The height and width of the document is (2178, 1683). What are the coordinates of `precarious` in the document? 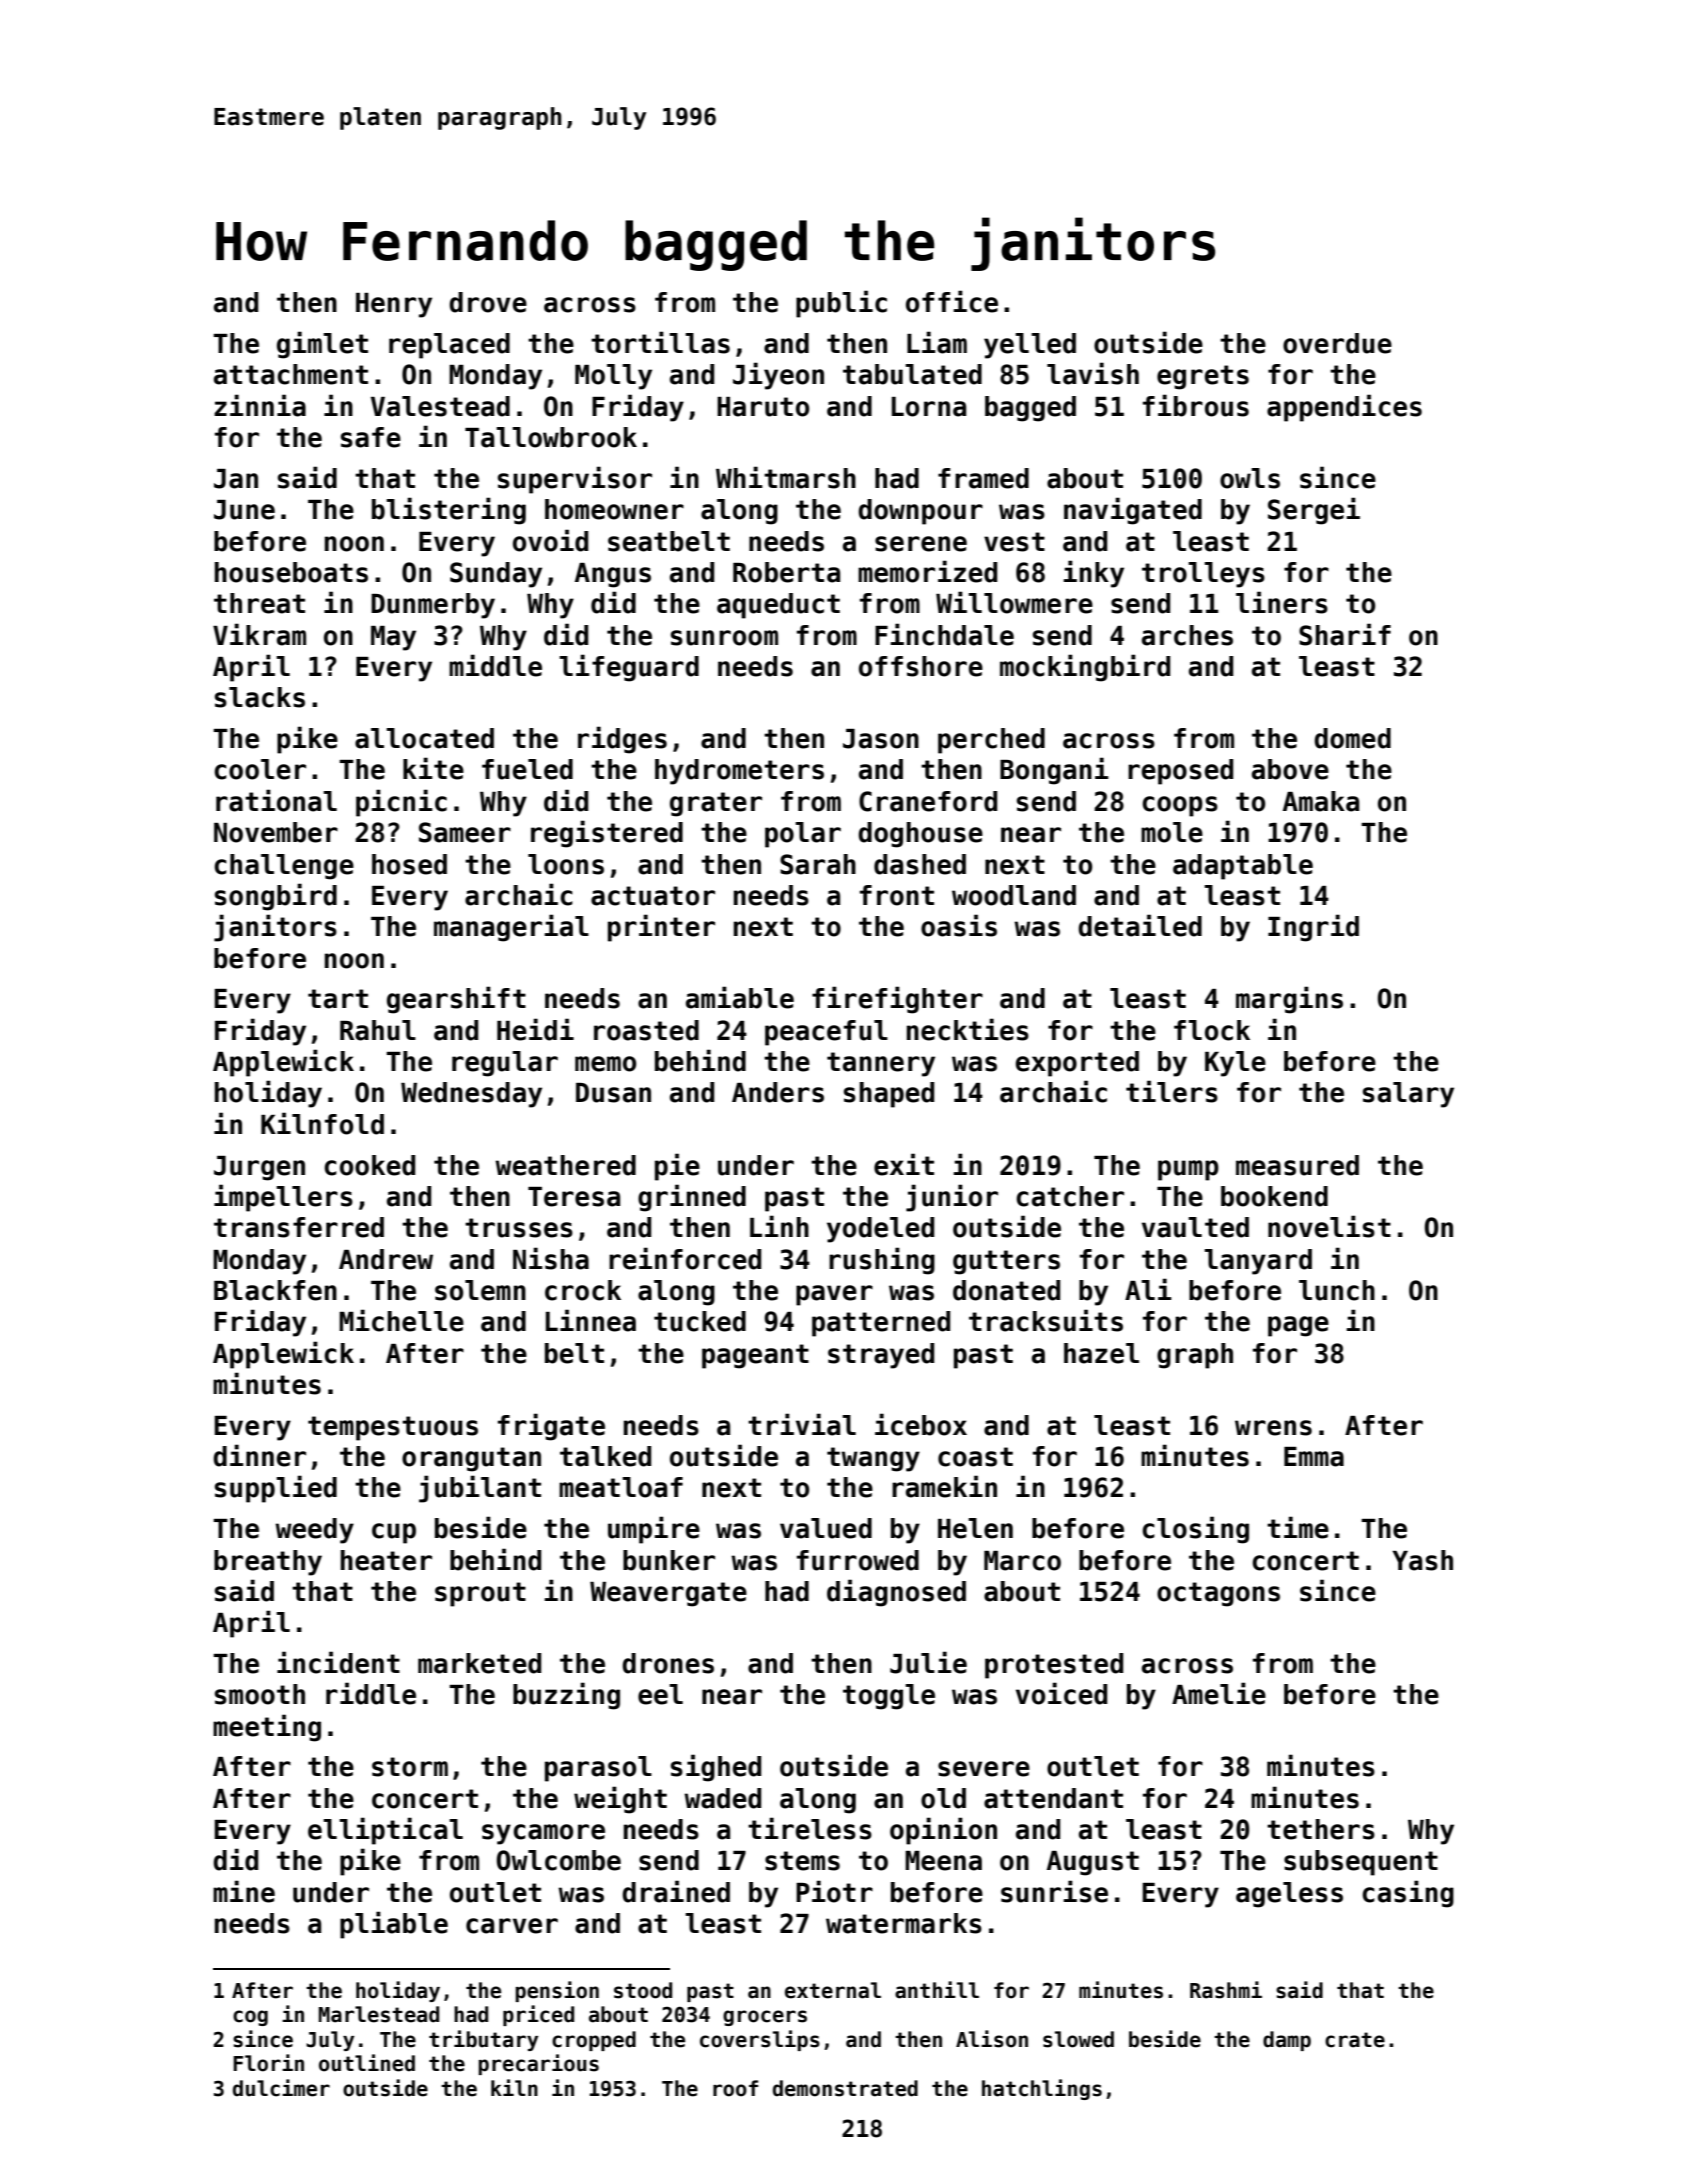 It's located at (538, 2064).
